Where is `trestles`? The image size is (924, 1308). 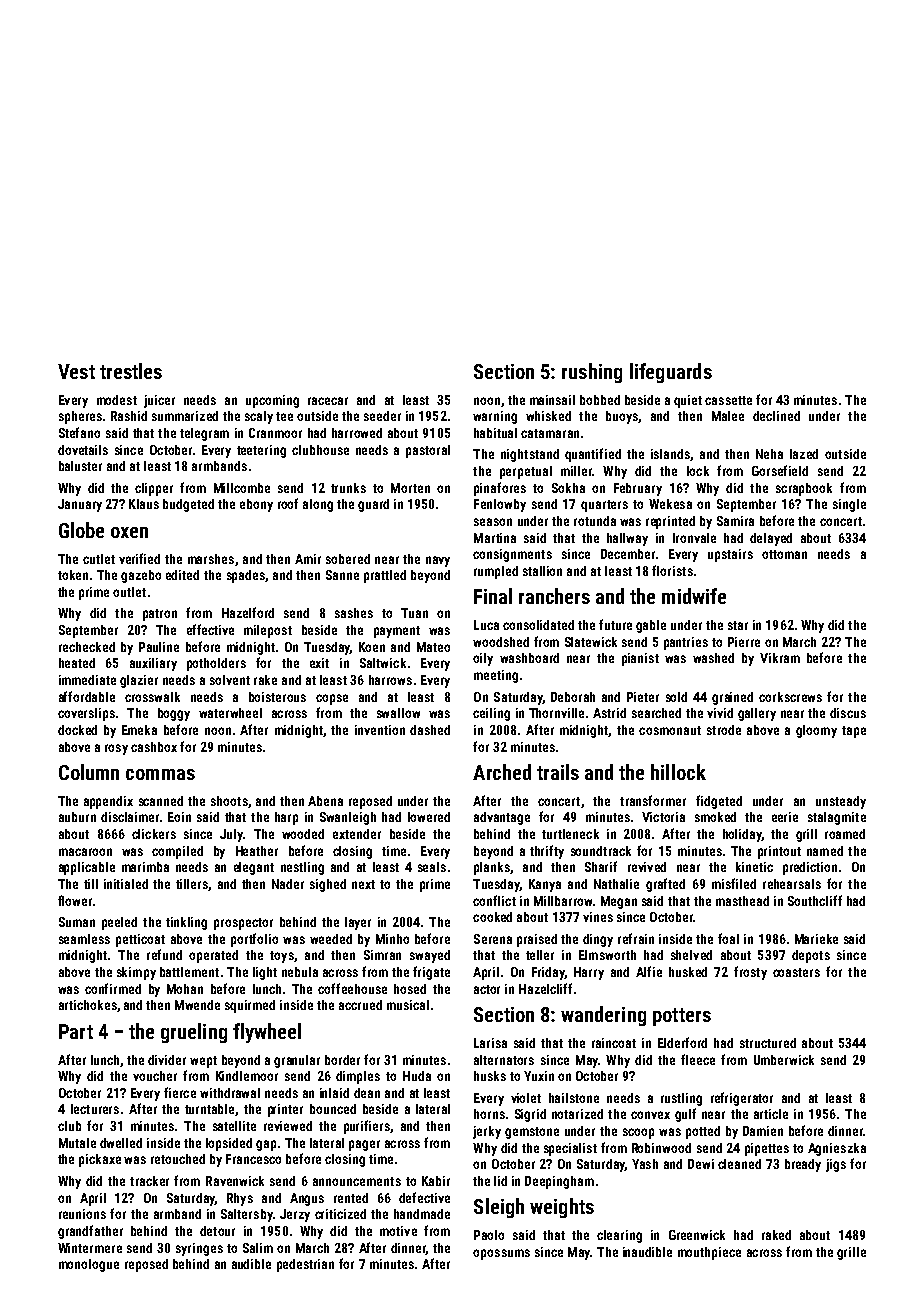 trestles is located at coordinates (131, 371).
